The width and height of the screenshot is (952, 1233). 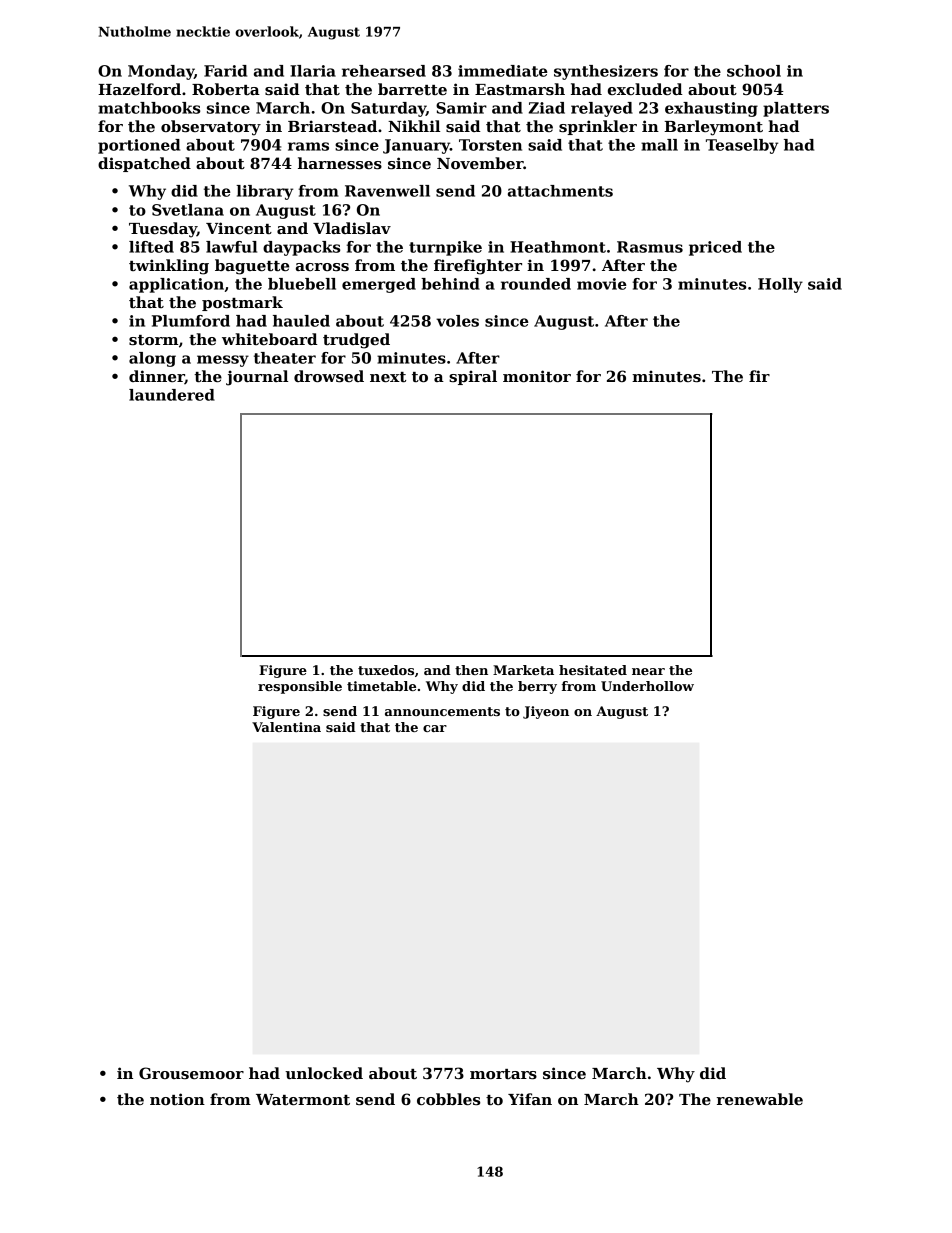 What do you see at coordinates (239, 228) in the screenshot?
I see `Vincent` at bounding box center [239, 228].
